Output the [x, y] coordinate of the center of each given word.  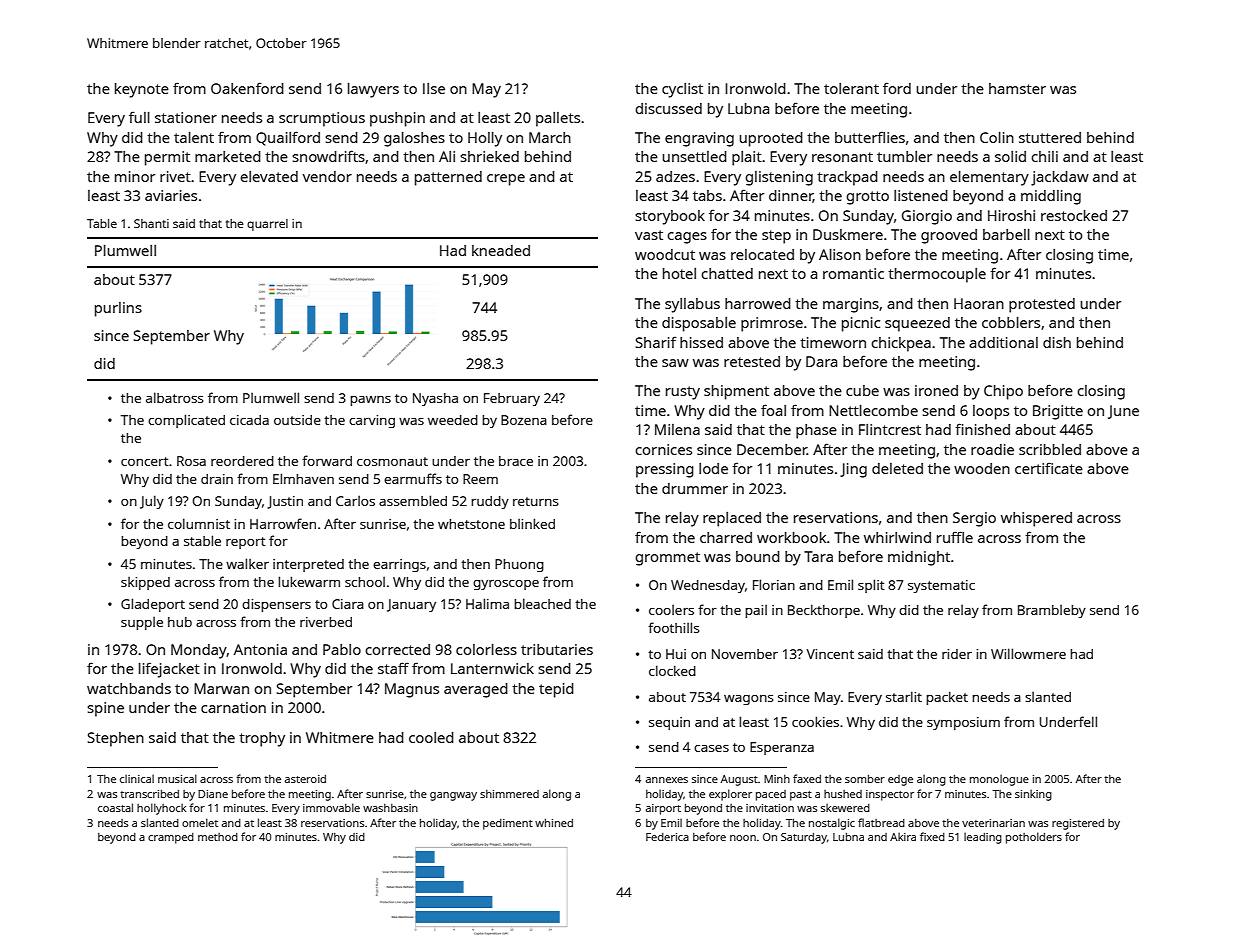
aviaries [171, 195]
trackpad [847, 178]
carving [372, 421]
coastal [115, 807]
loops [991, 412]
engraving [699, 139]
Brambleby [1052, 611]
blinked [532, 523]
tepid [556, 690]
